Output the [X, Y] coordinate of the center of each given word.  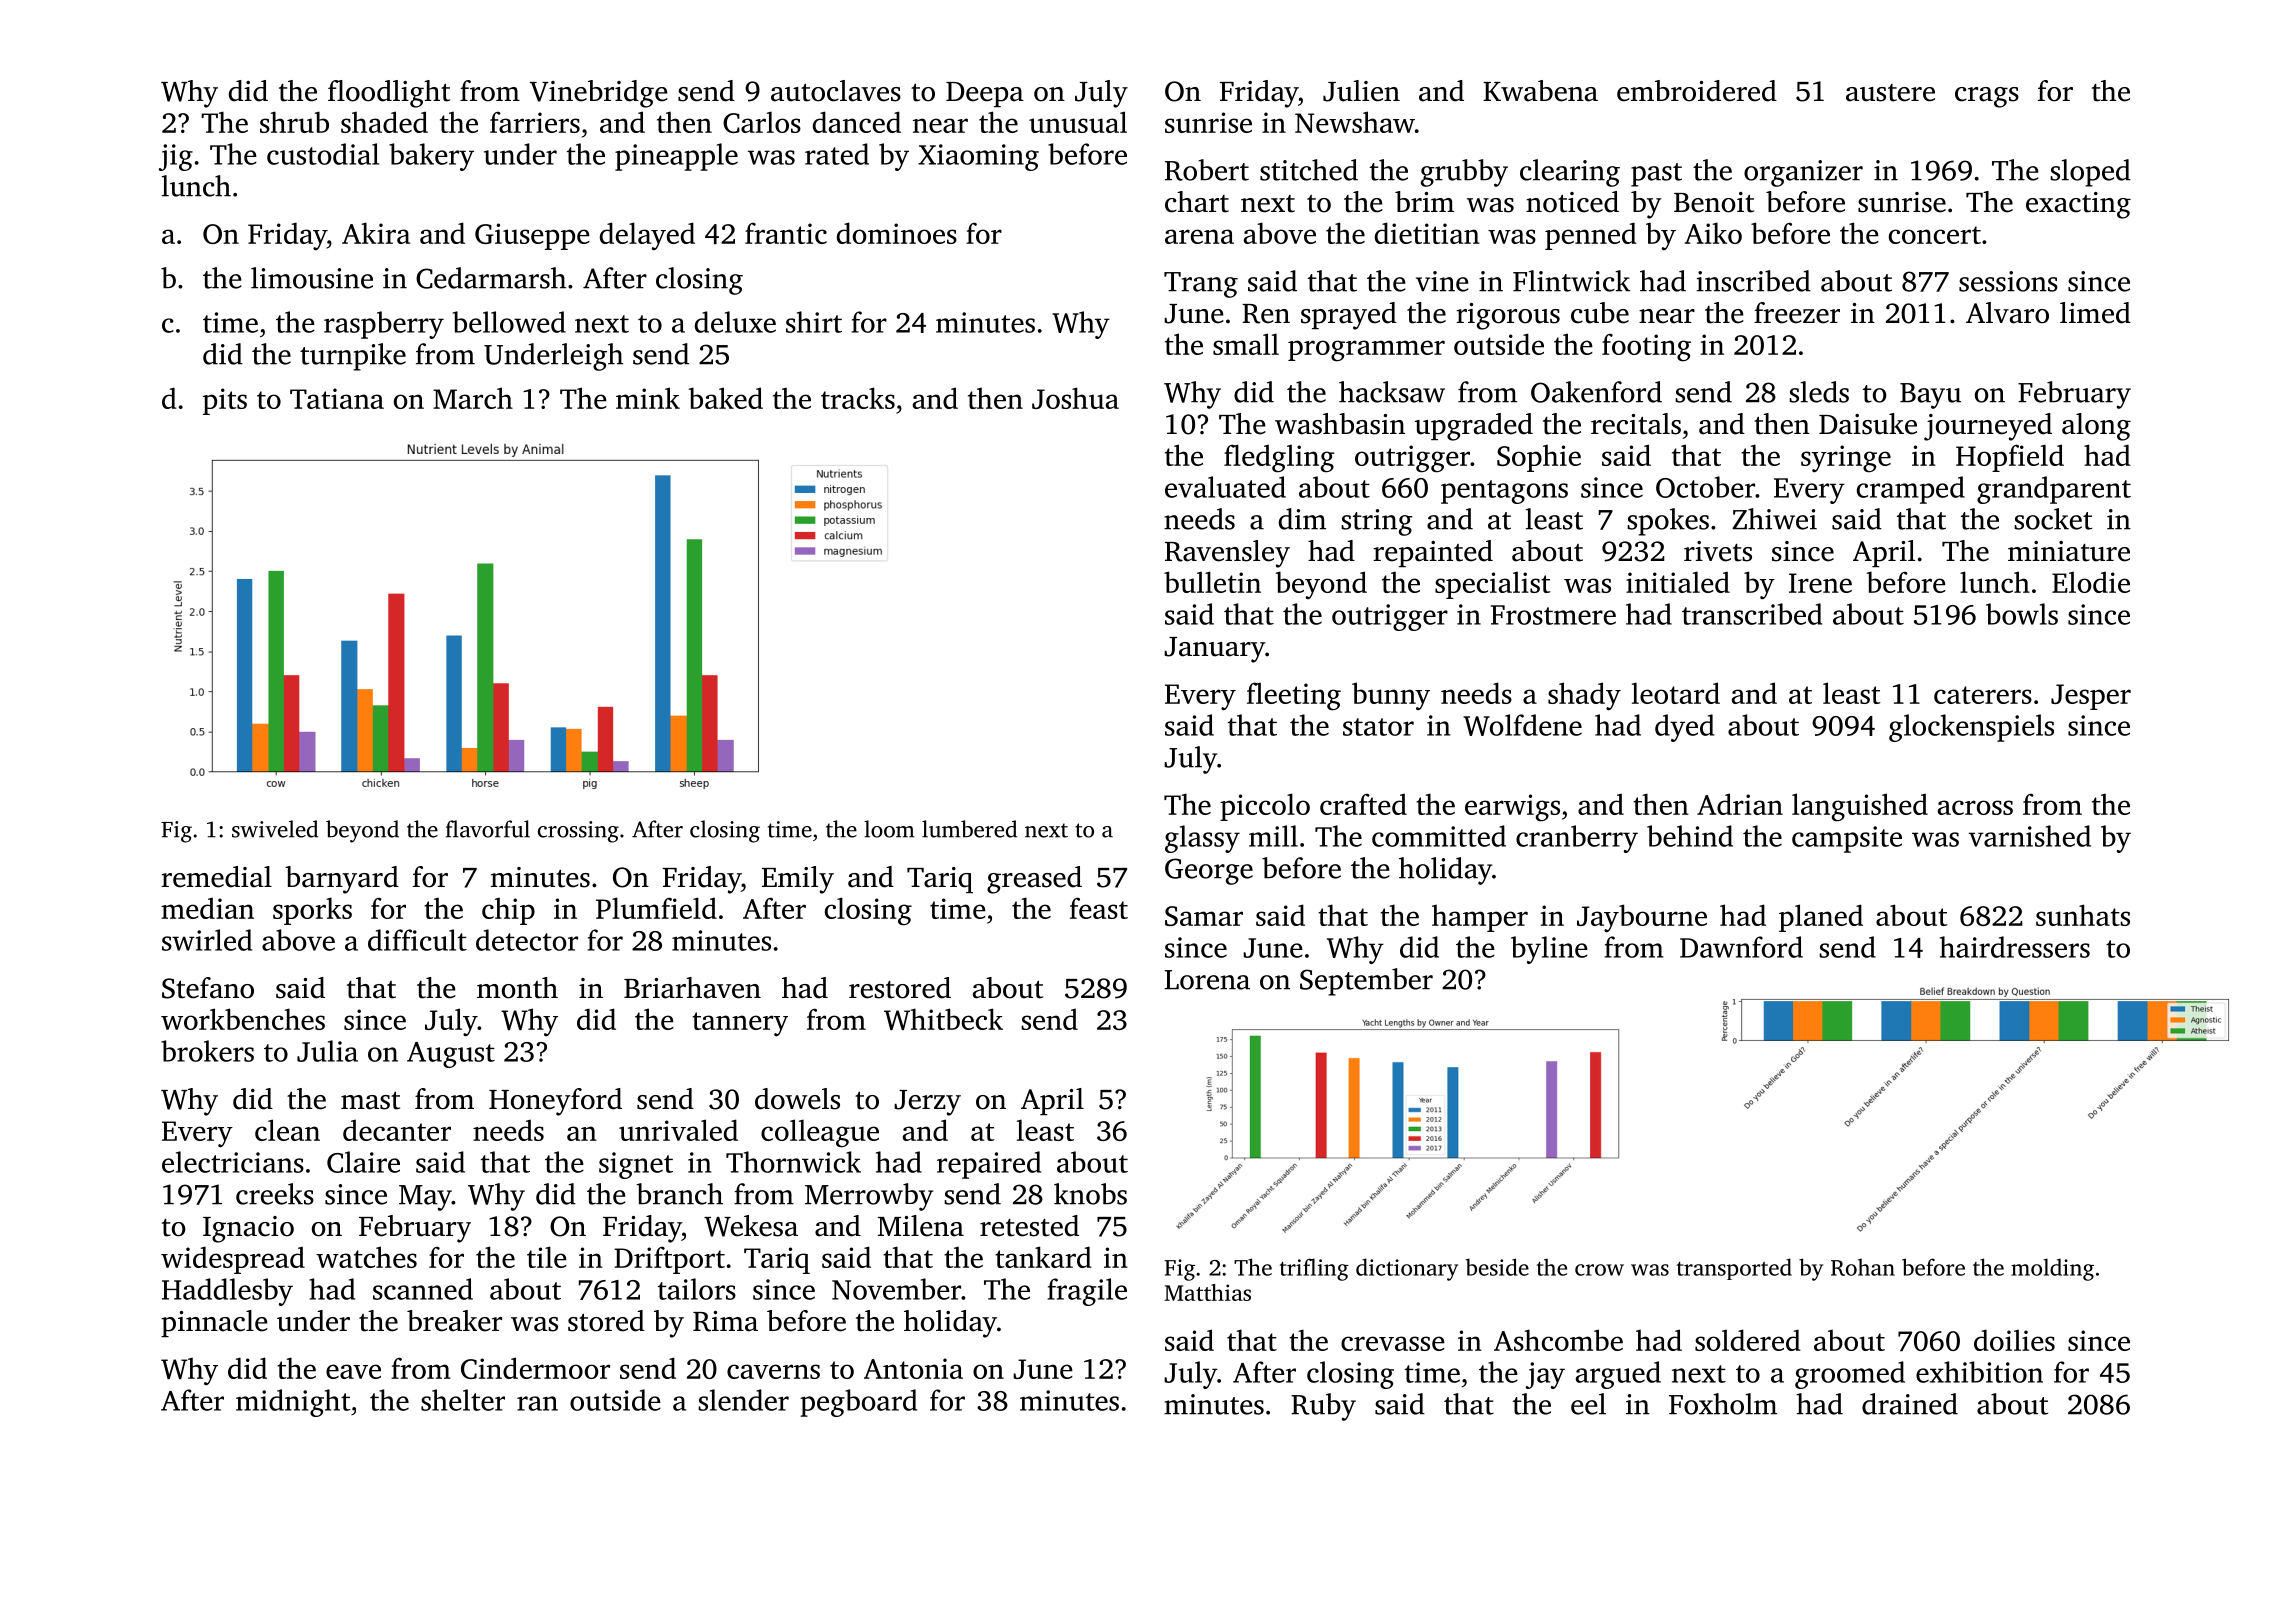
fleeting [1294, 696]
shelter [463, 1400]
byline [1549, 950]
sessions [2008, 281]
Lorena [1207, 980]
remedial [216, 877]
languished [1860, 807]
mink [648, 398]
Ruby [1323, 1407]
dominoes [897, 233]
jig [176, 157]
